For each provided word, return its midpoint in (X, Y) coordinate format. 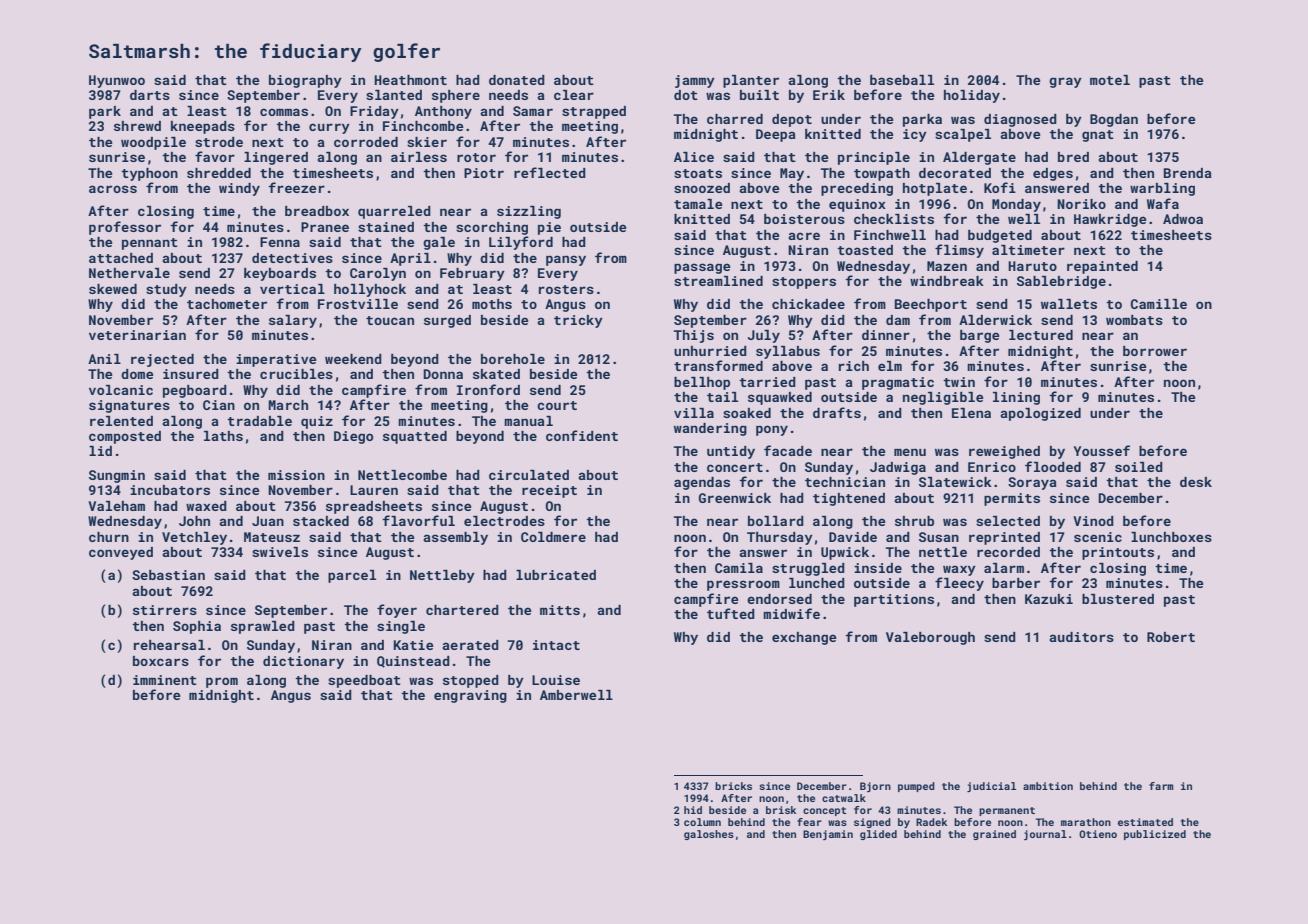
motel (1110, 80)
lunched (817, 583)
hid (693, 810)
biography (305, 81)
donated (517, 80)
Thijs (694, 336)
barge (980, 336)
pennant (150, 244)
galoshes (709, 835)
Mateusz (272, 537)
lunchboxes (1171, 537)
